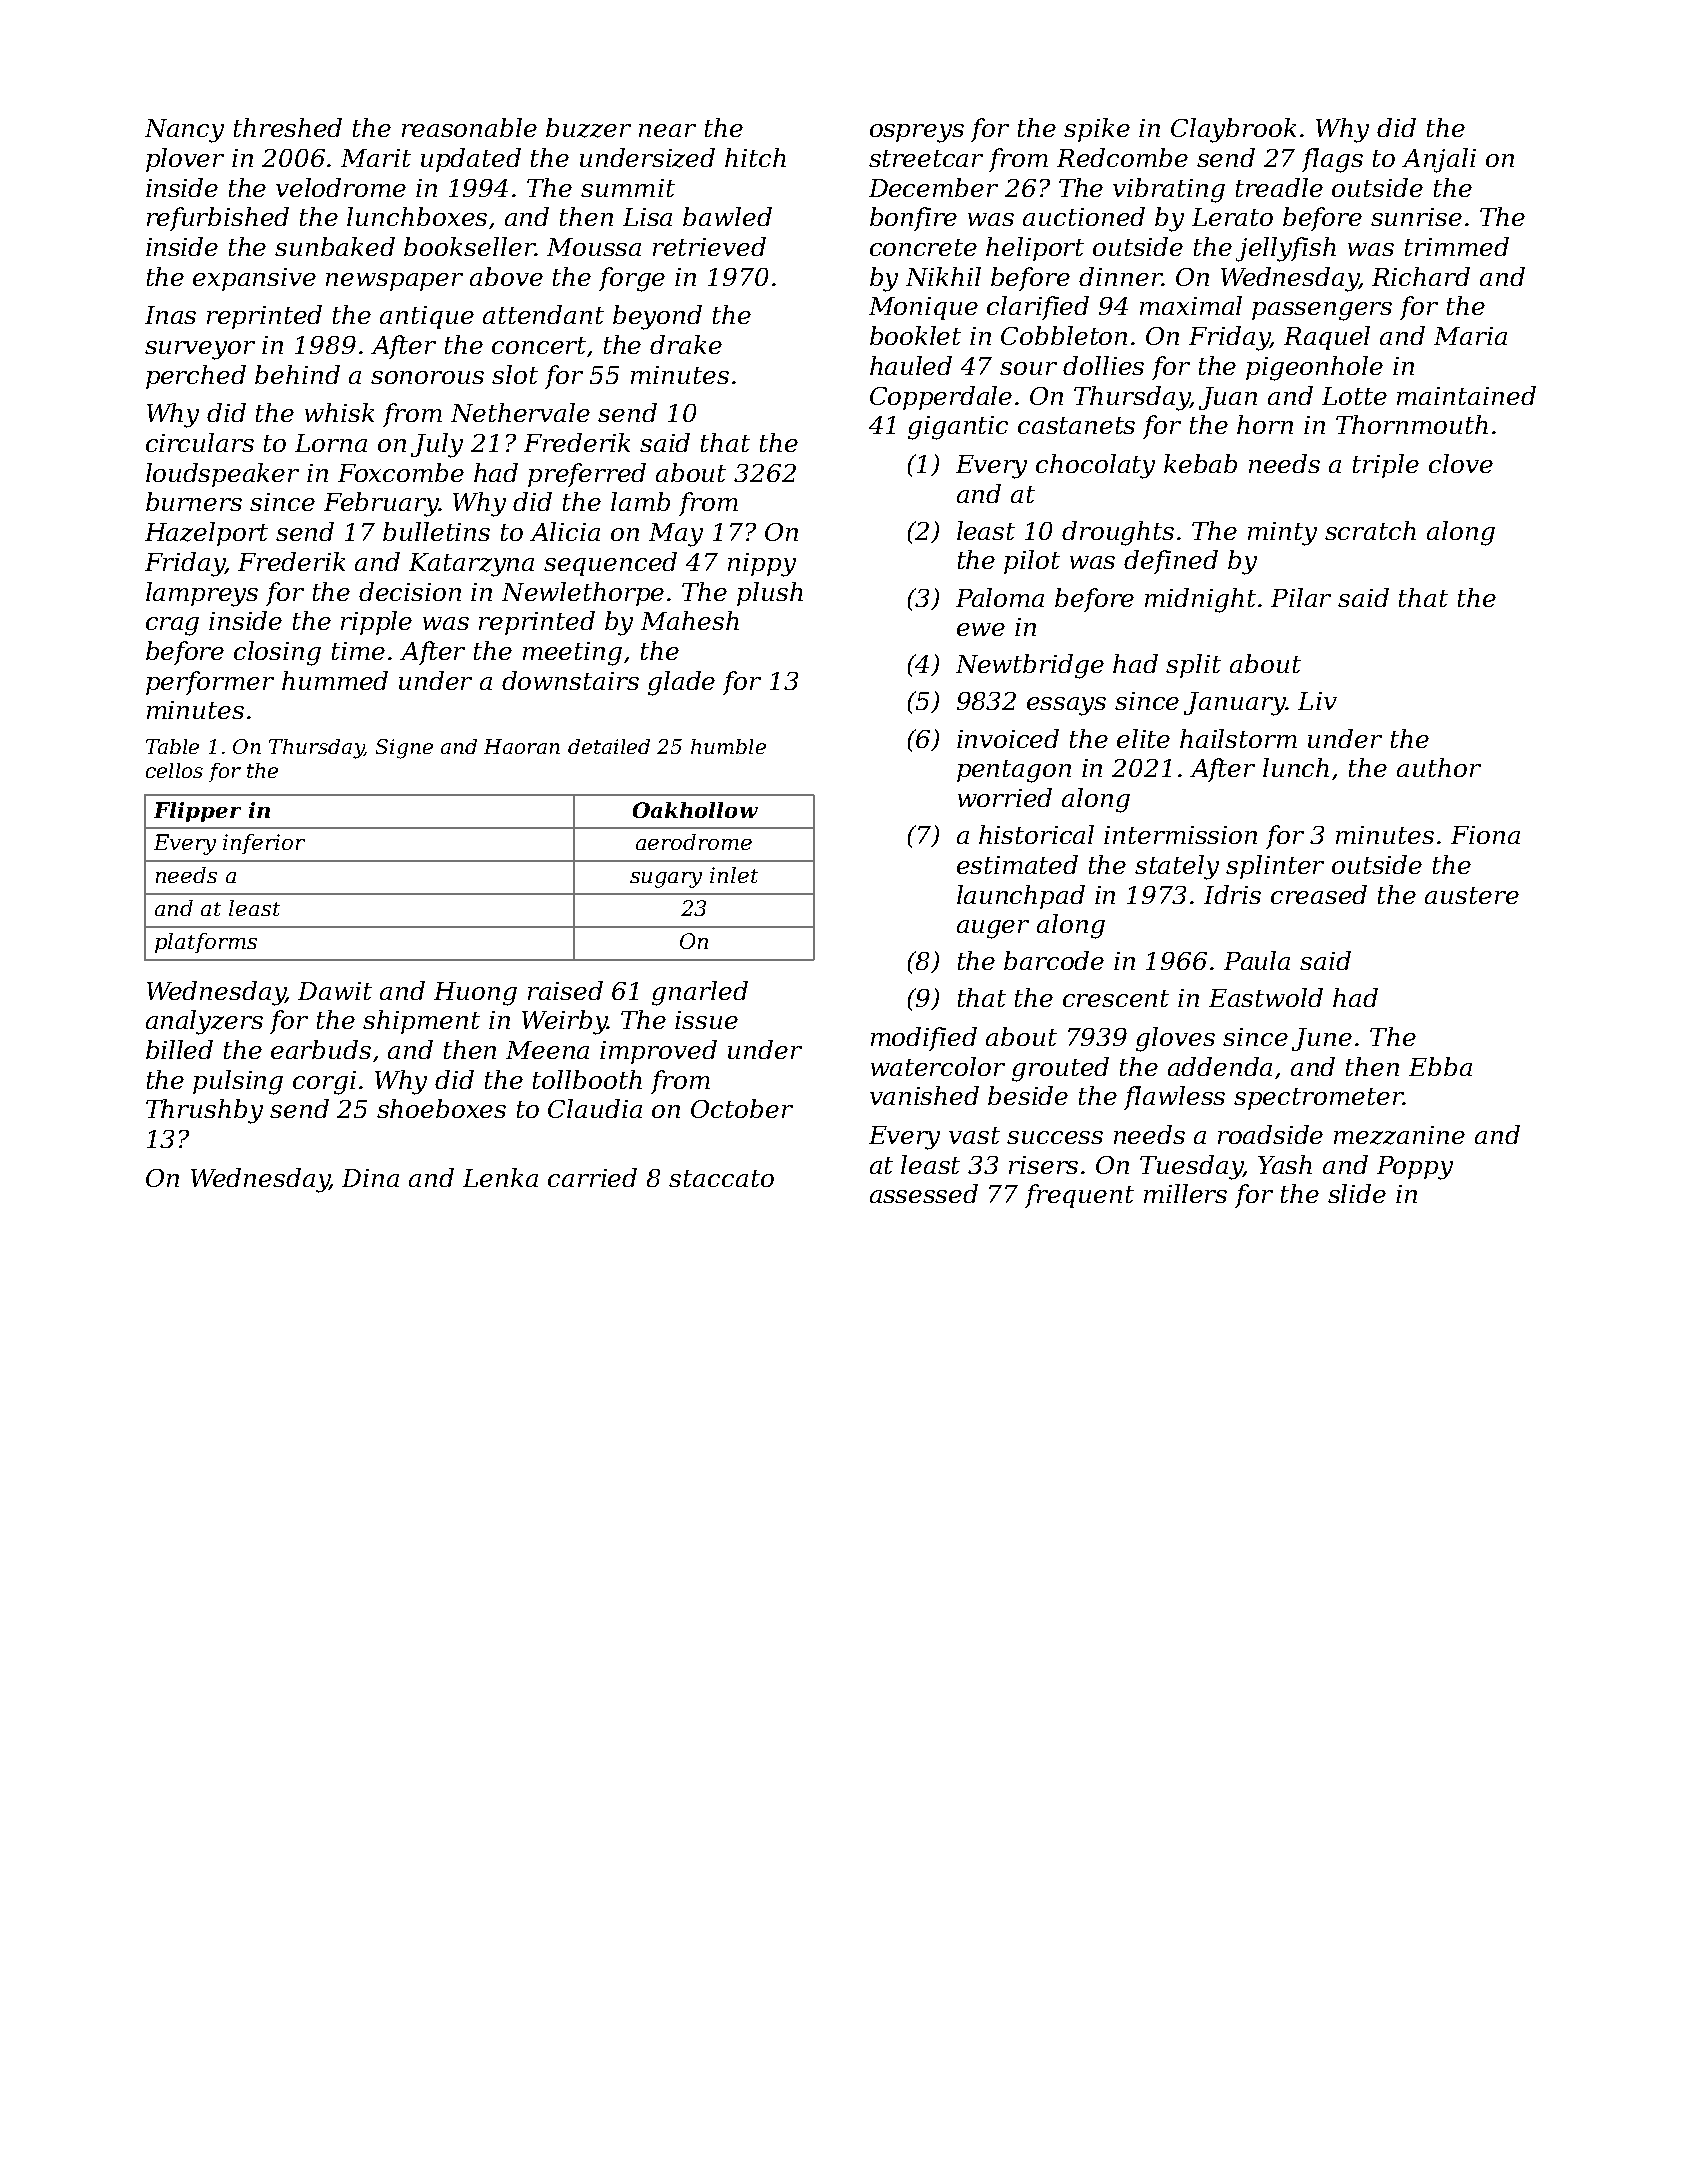  What do you see at coordinates (587, 475) in the screenshot?
I see `preferred` at bounding box center [587, 475].
